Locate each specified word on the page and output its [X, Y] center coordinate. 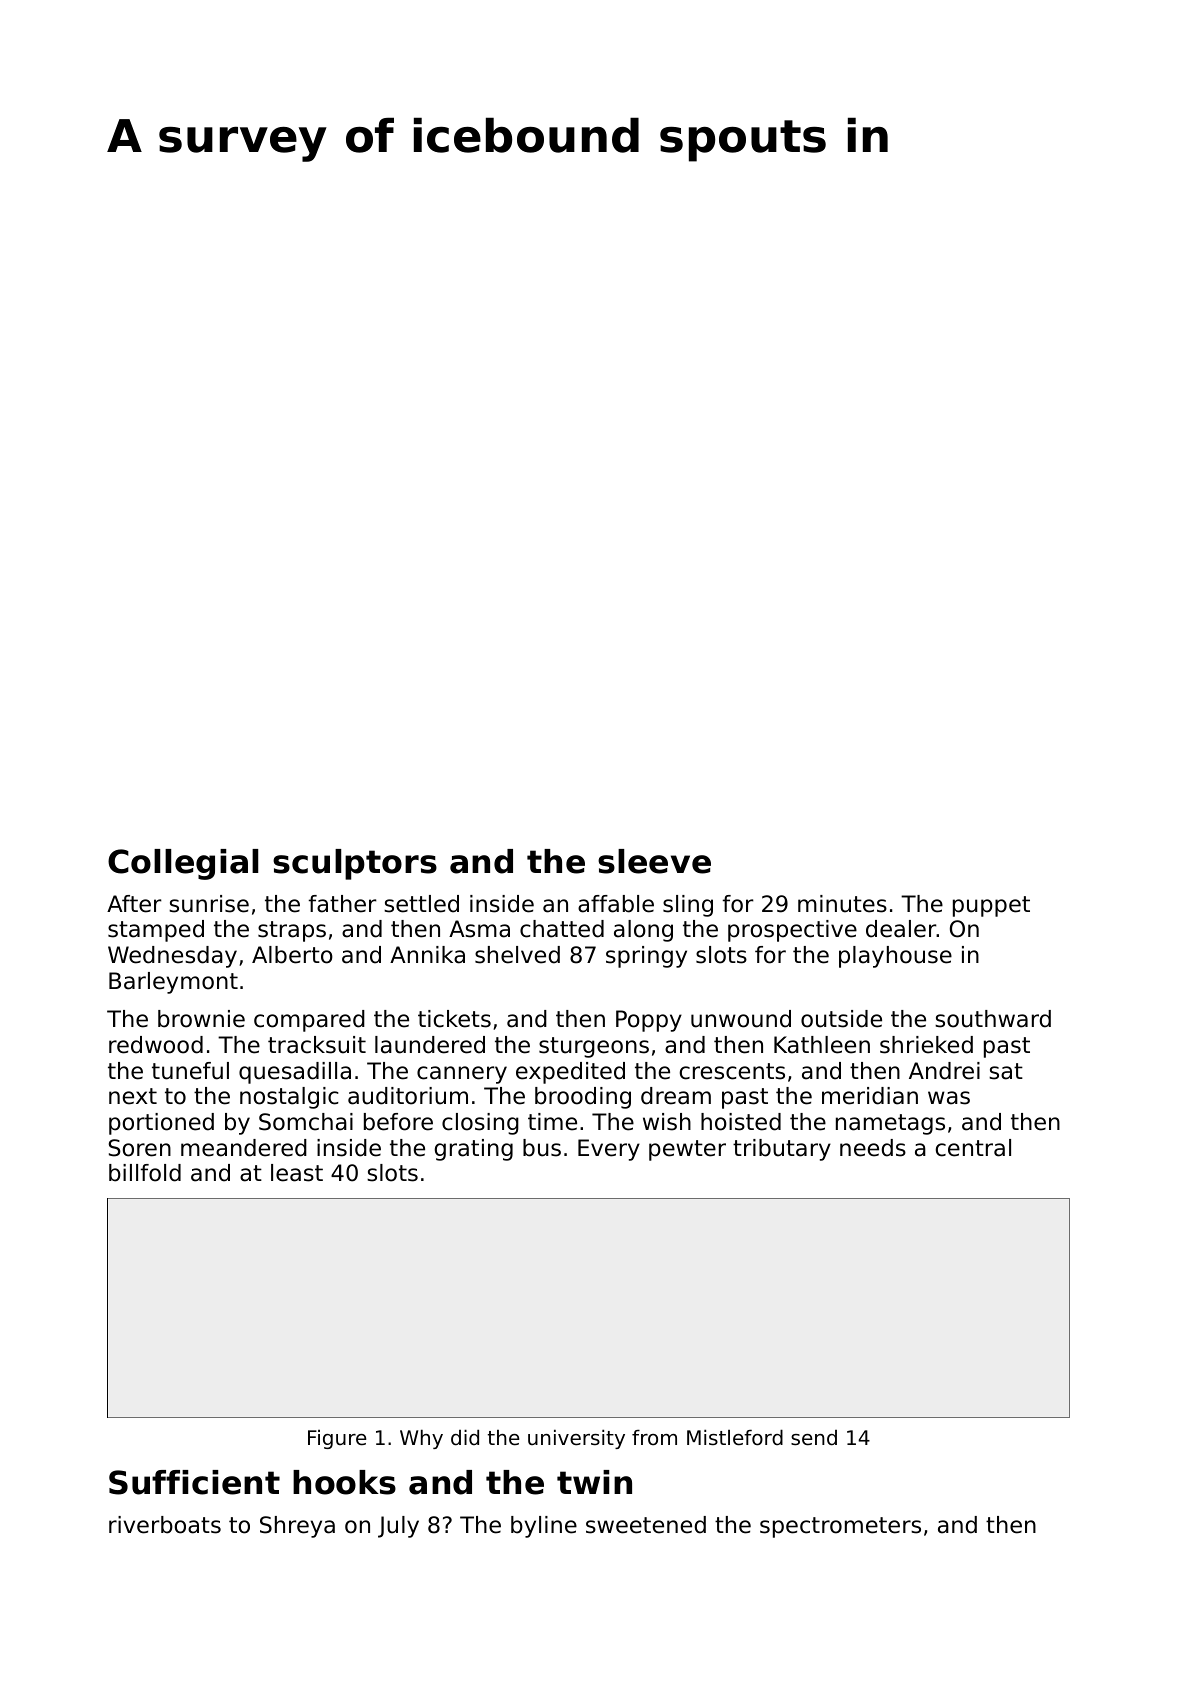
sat [1006, 1071]
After [134, 904]
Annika [427, 955]
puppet [991, 906]
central [973, 1148]
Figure [337, 1439]
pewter [687, 1150]
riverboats [165, 1525]
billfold [145, 1173]
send [814, 1438]
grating [474, 1150]
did [465, 1437]
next [133, 1096]
